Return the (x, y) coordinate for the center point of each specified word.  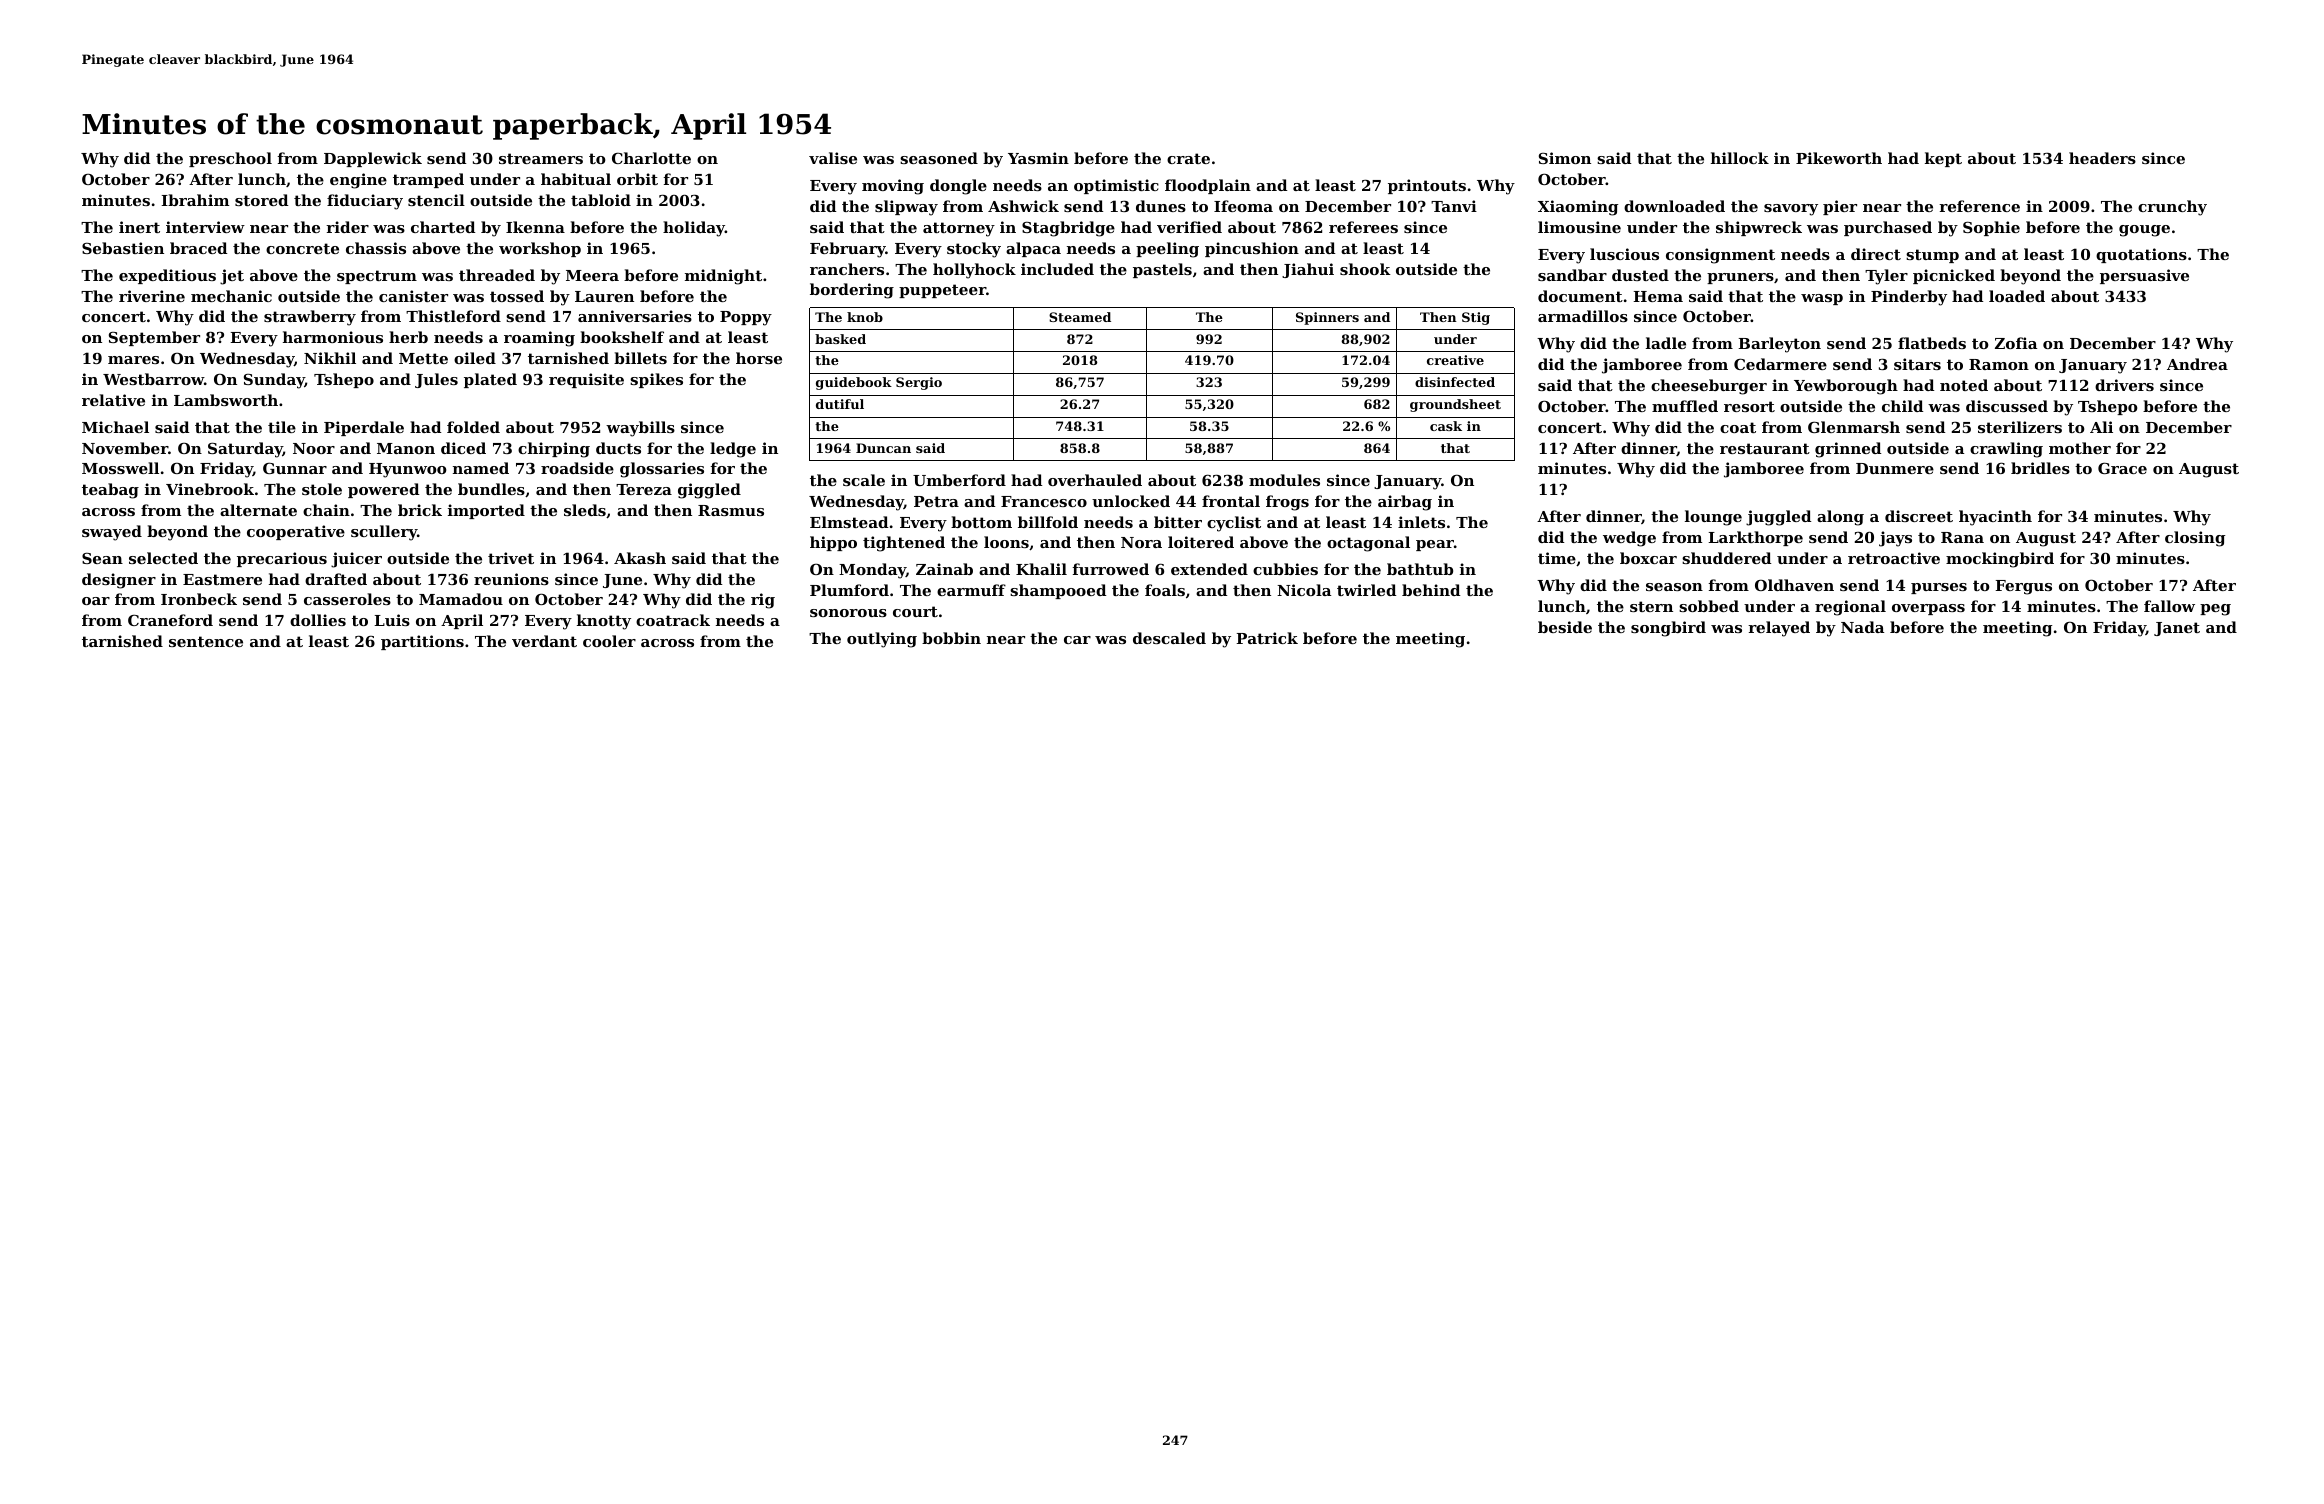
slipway (906, 208)
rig (763, 601)
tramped (428, 180)
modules (1284, 480)
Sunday (274, 381)
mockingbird (2000, 560)
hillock (1740, 158)
